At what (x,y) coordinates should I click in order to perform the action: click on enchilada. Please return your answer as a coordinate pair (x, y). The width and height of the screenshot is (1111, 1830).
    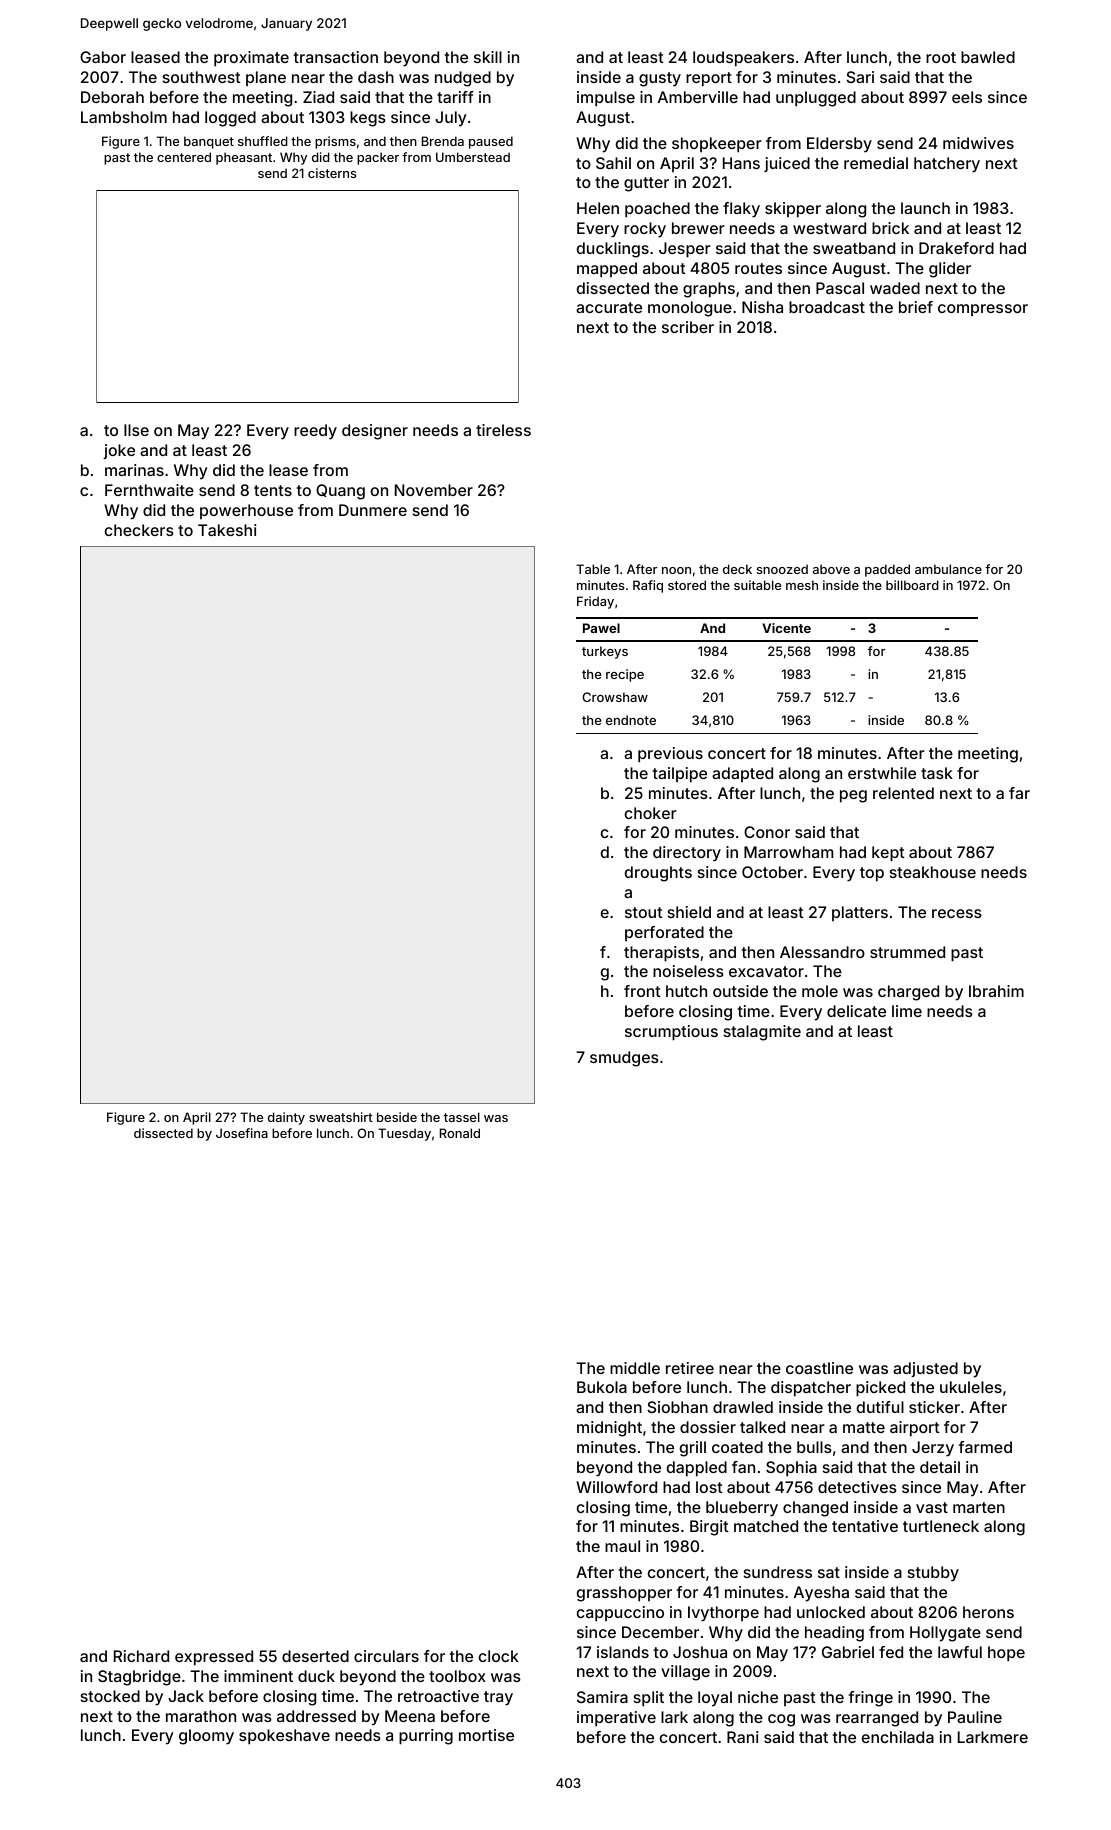
    Looking at the image, I should click on (898, 1737).
